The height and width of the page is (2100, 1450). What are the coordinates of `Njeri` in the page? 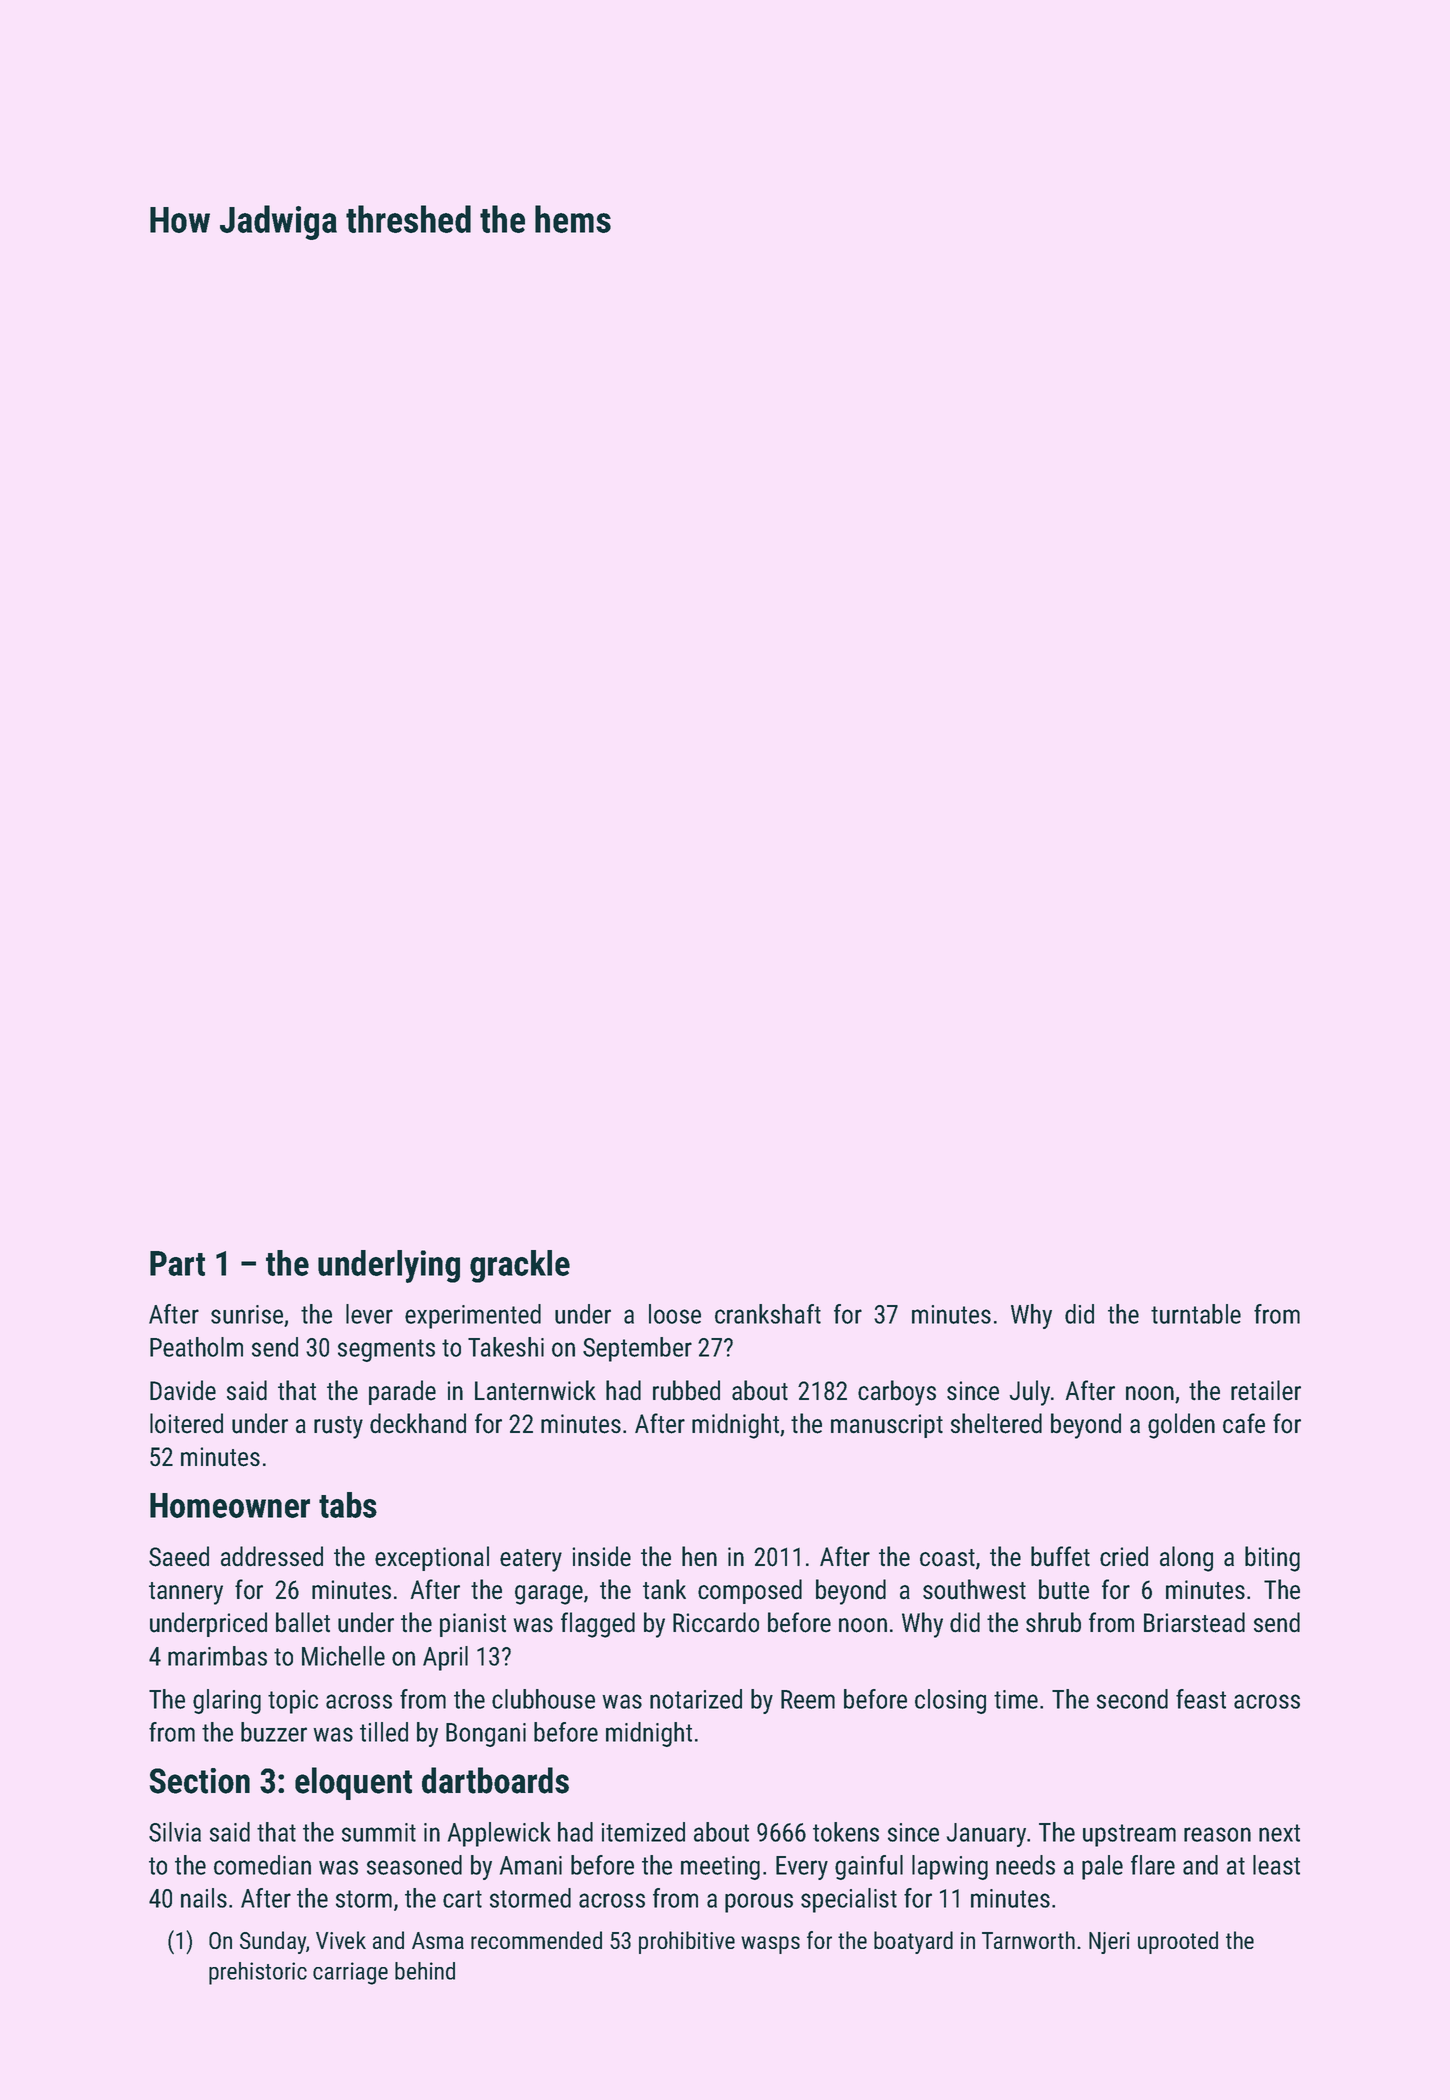 It's located at (1109, 1943).
